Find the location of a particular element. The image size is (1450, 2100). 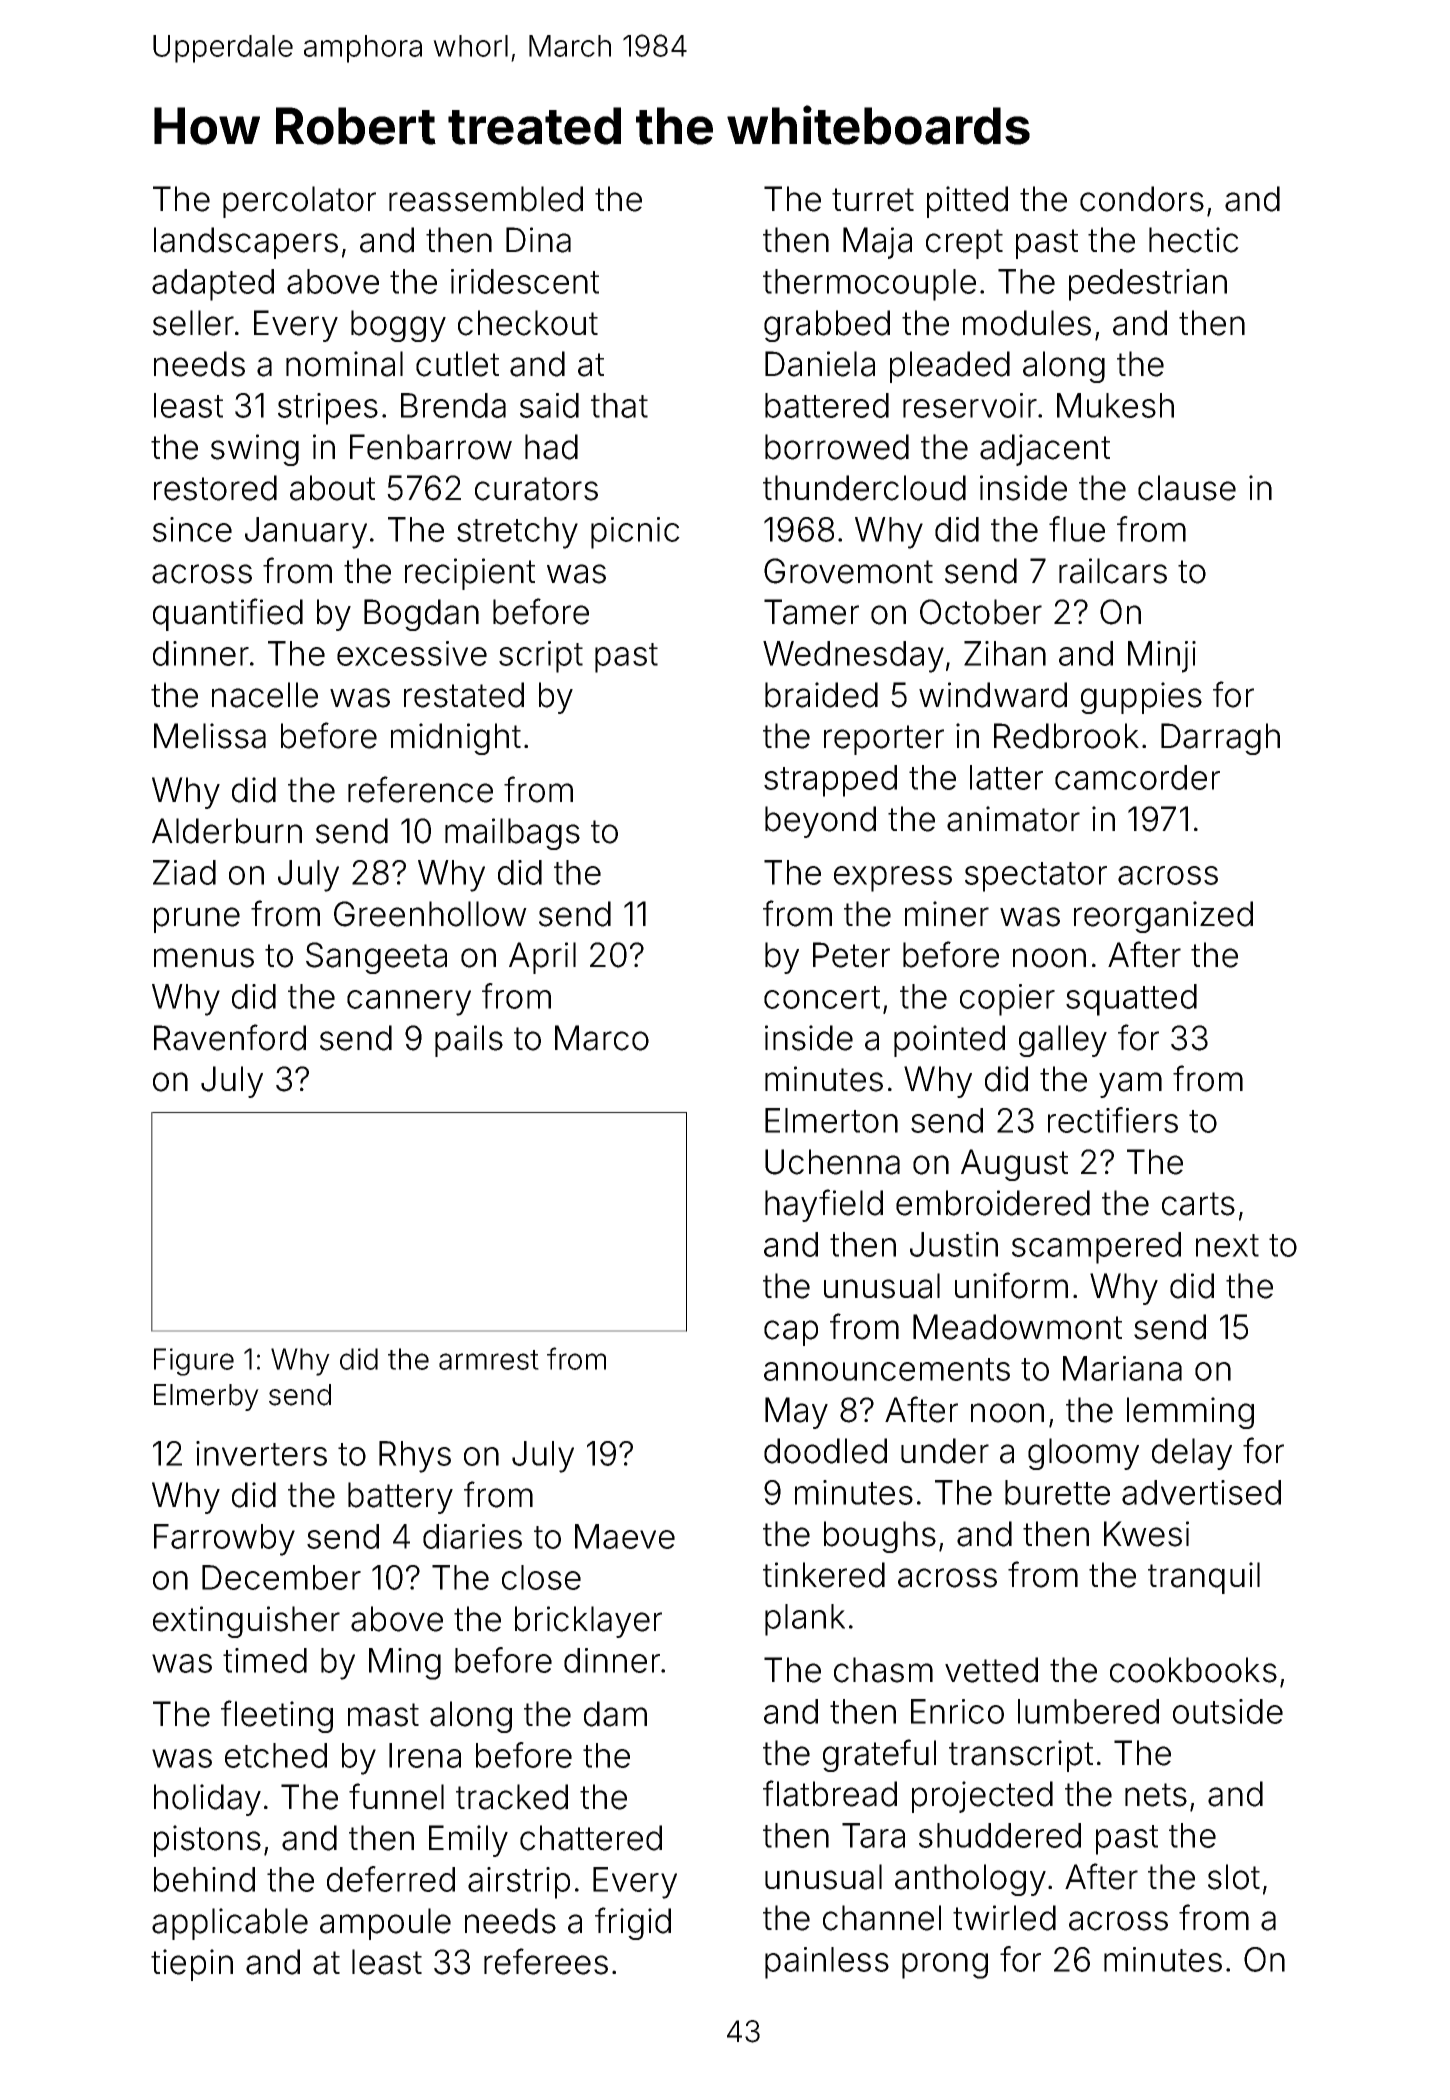

tiepin is located at coordinates (192, 1965).
